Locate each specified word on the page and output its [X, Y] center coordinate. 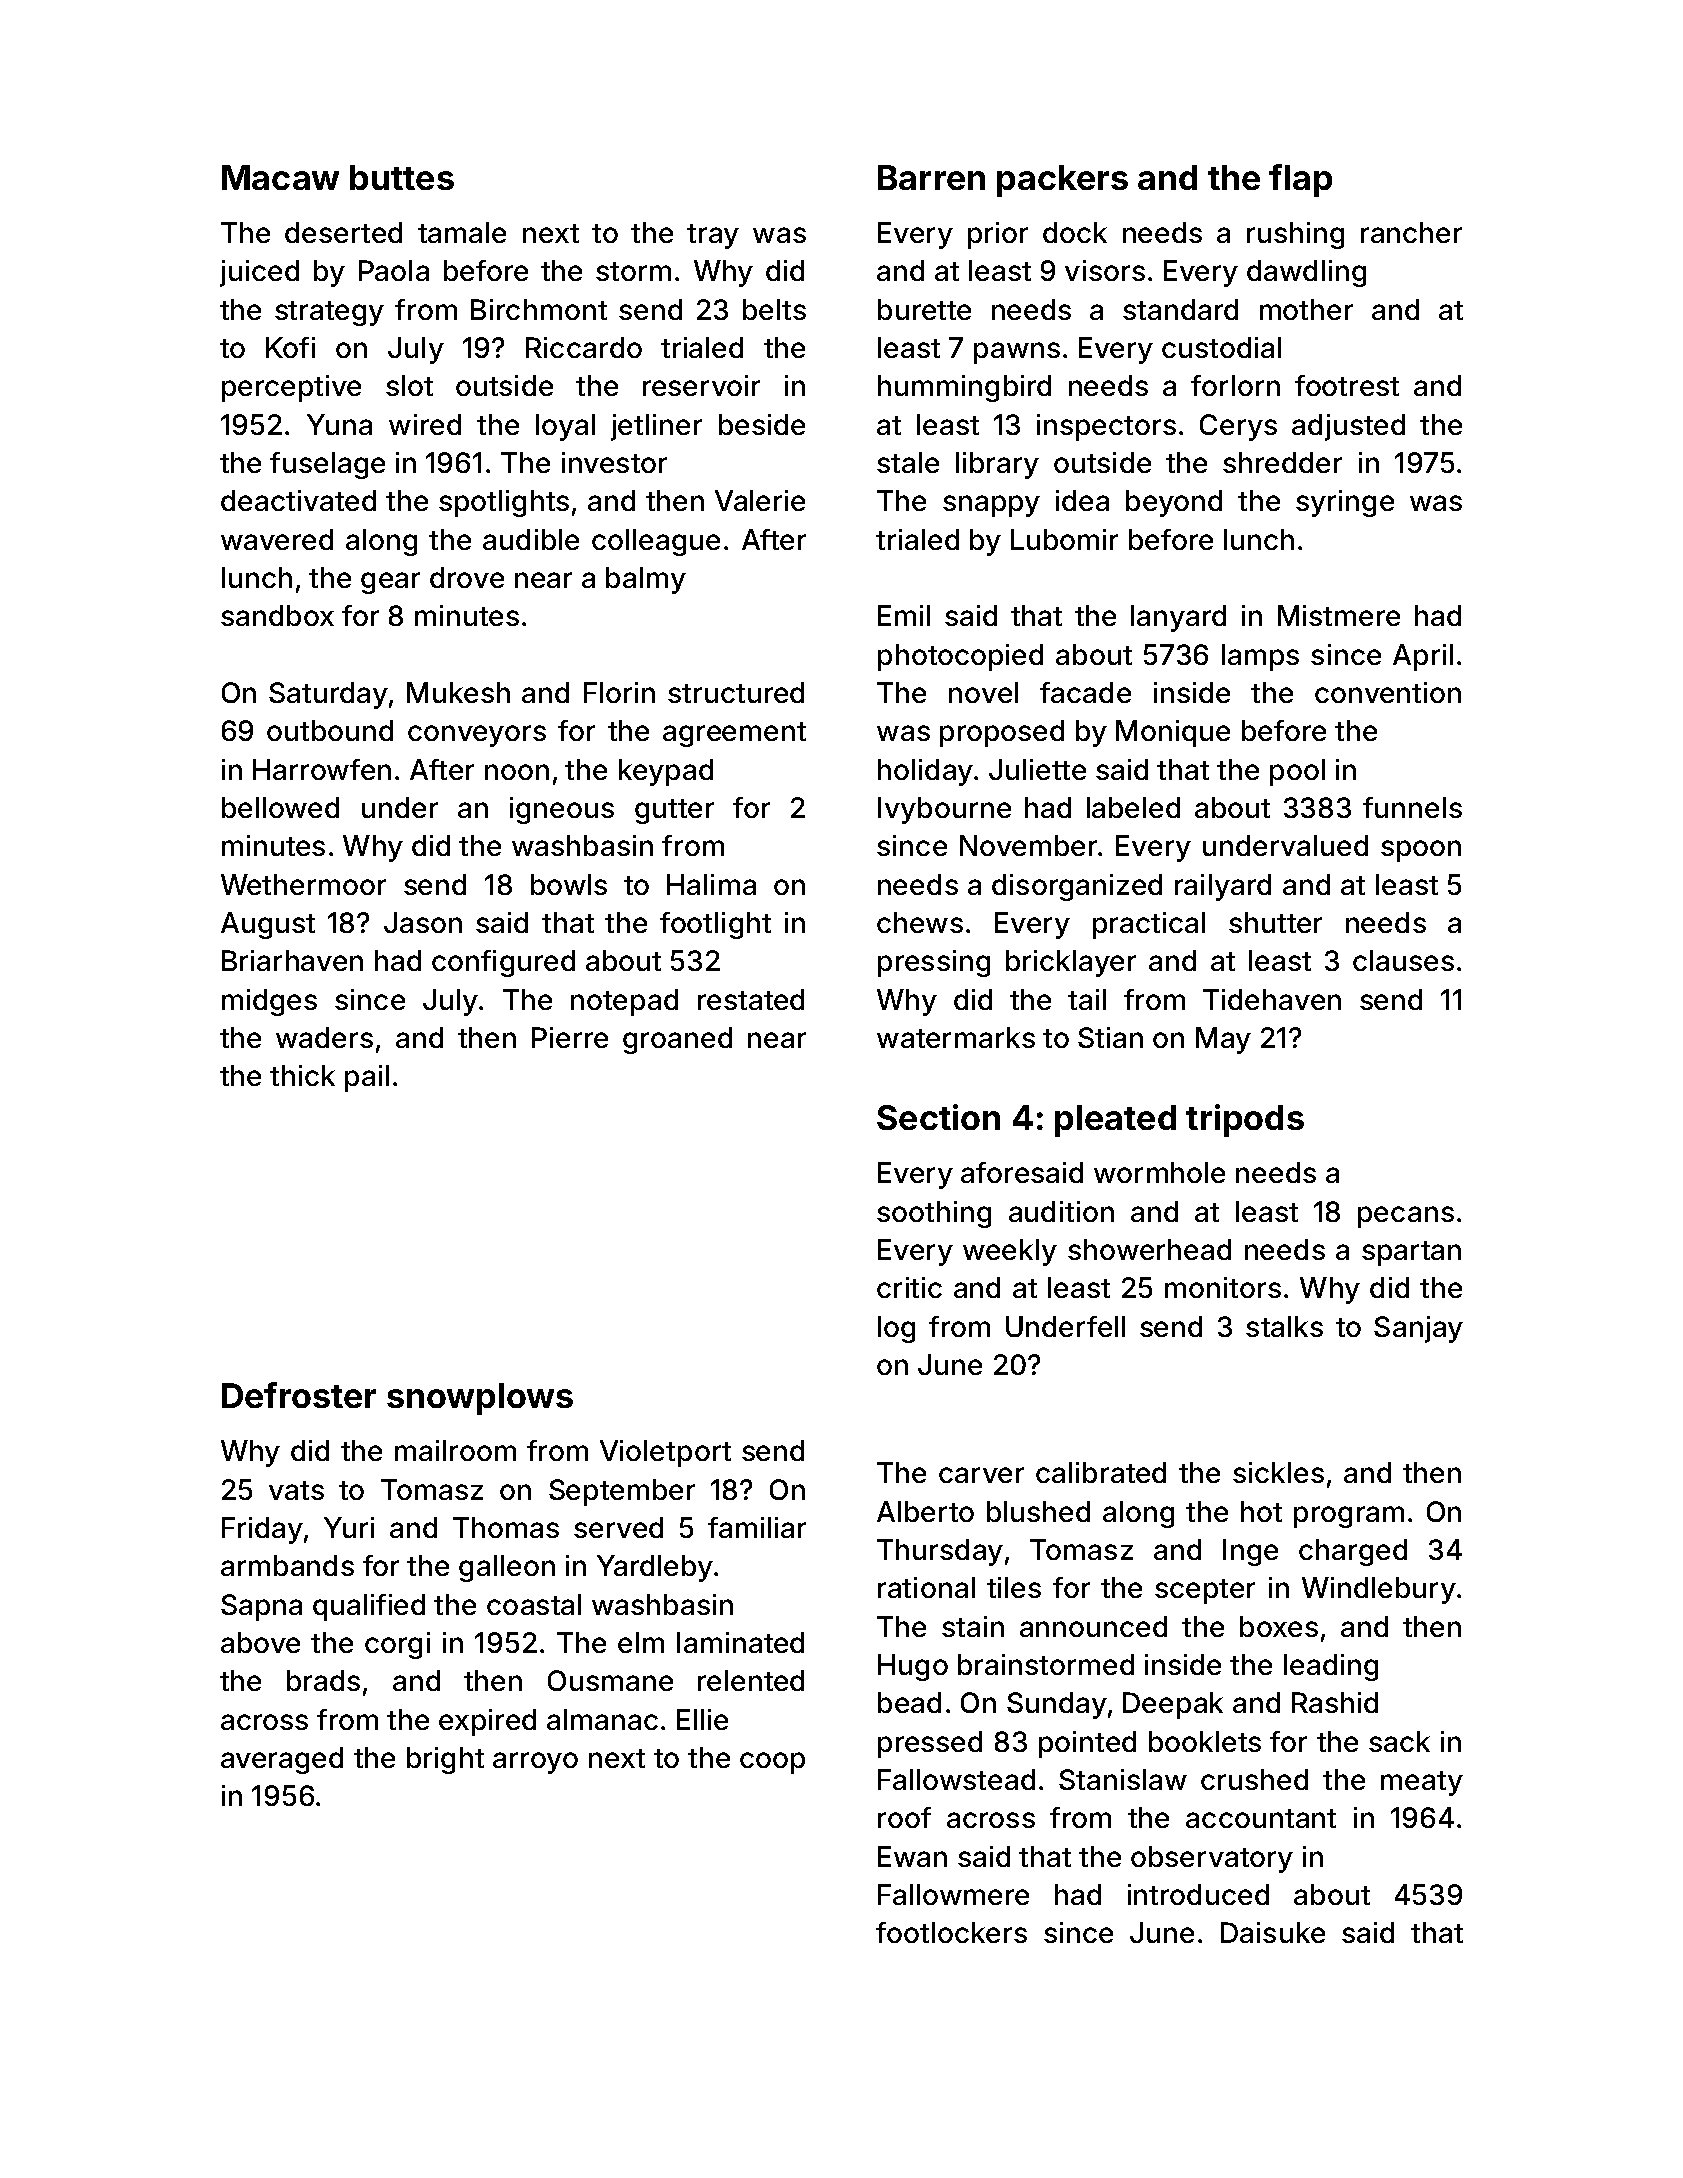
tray [713, 236]
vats [296, 1490]
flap [1300, 180]
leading [1331, 1667]
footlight [715, 925]
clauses [1403, 960]
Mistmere [1339, 615]
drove [467, 577]
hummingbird [964, 388]
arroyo [535, 1763]
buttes [402, 177]
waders [324, 1037]
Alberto [925, 1511]
